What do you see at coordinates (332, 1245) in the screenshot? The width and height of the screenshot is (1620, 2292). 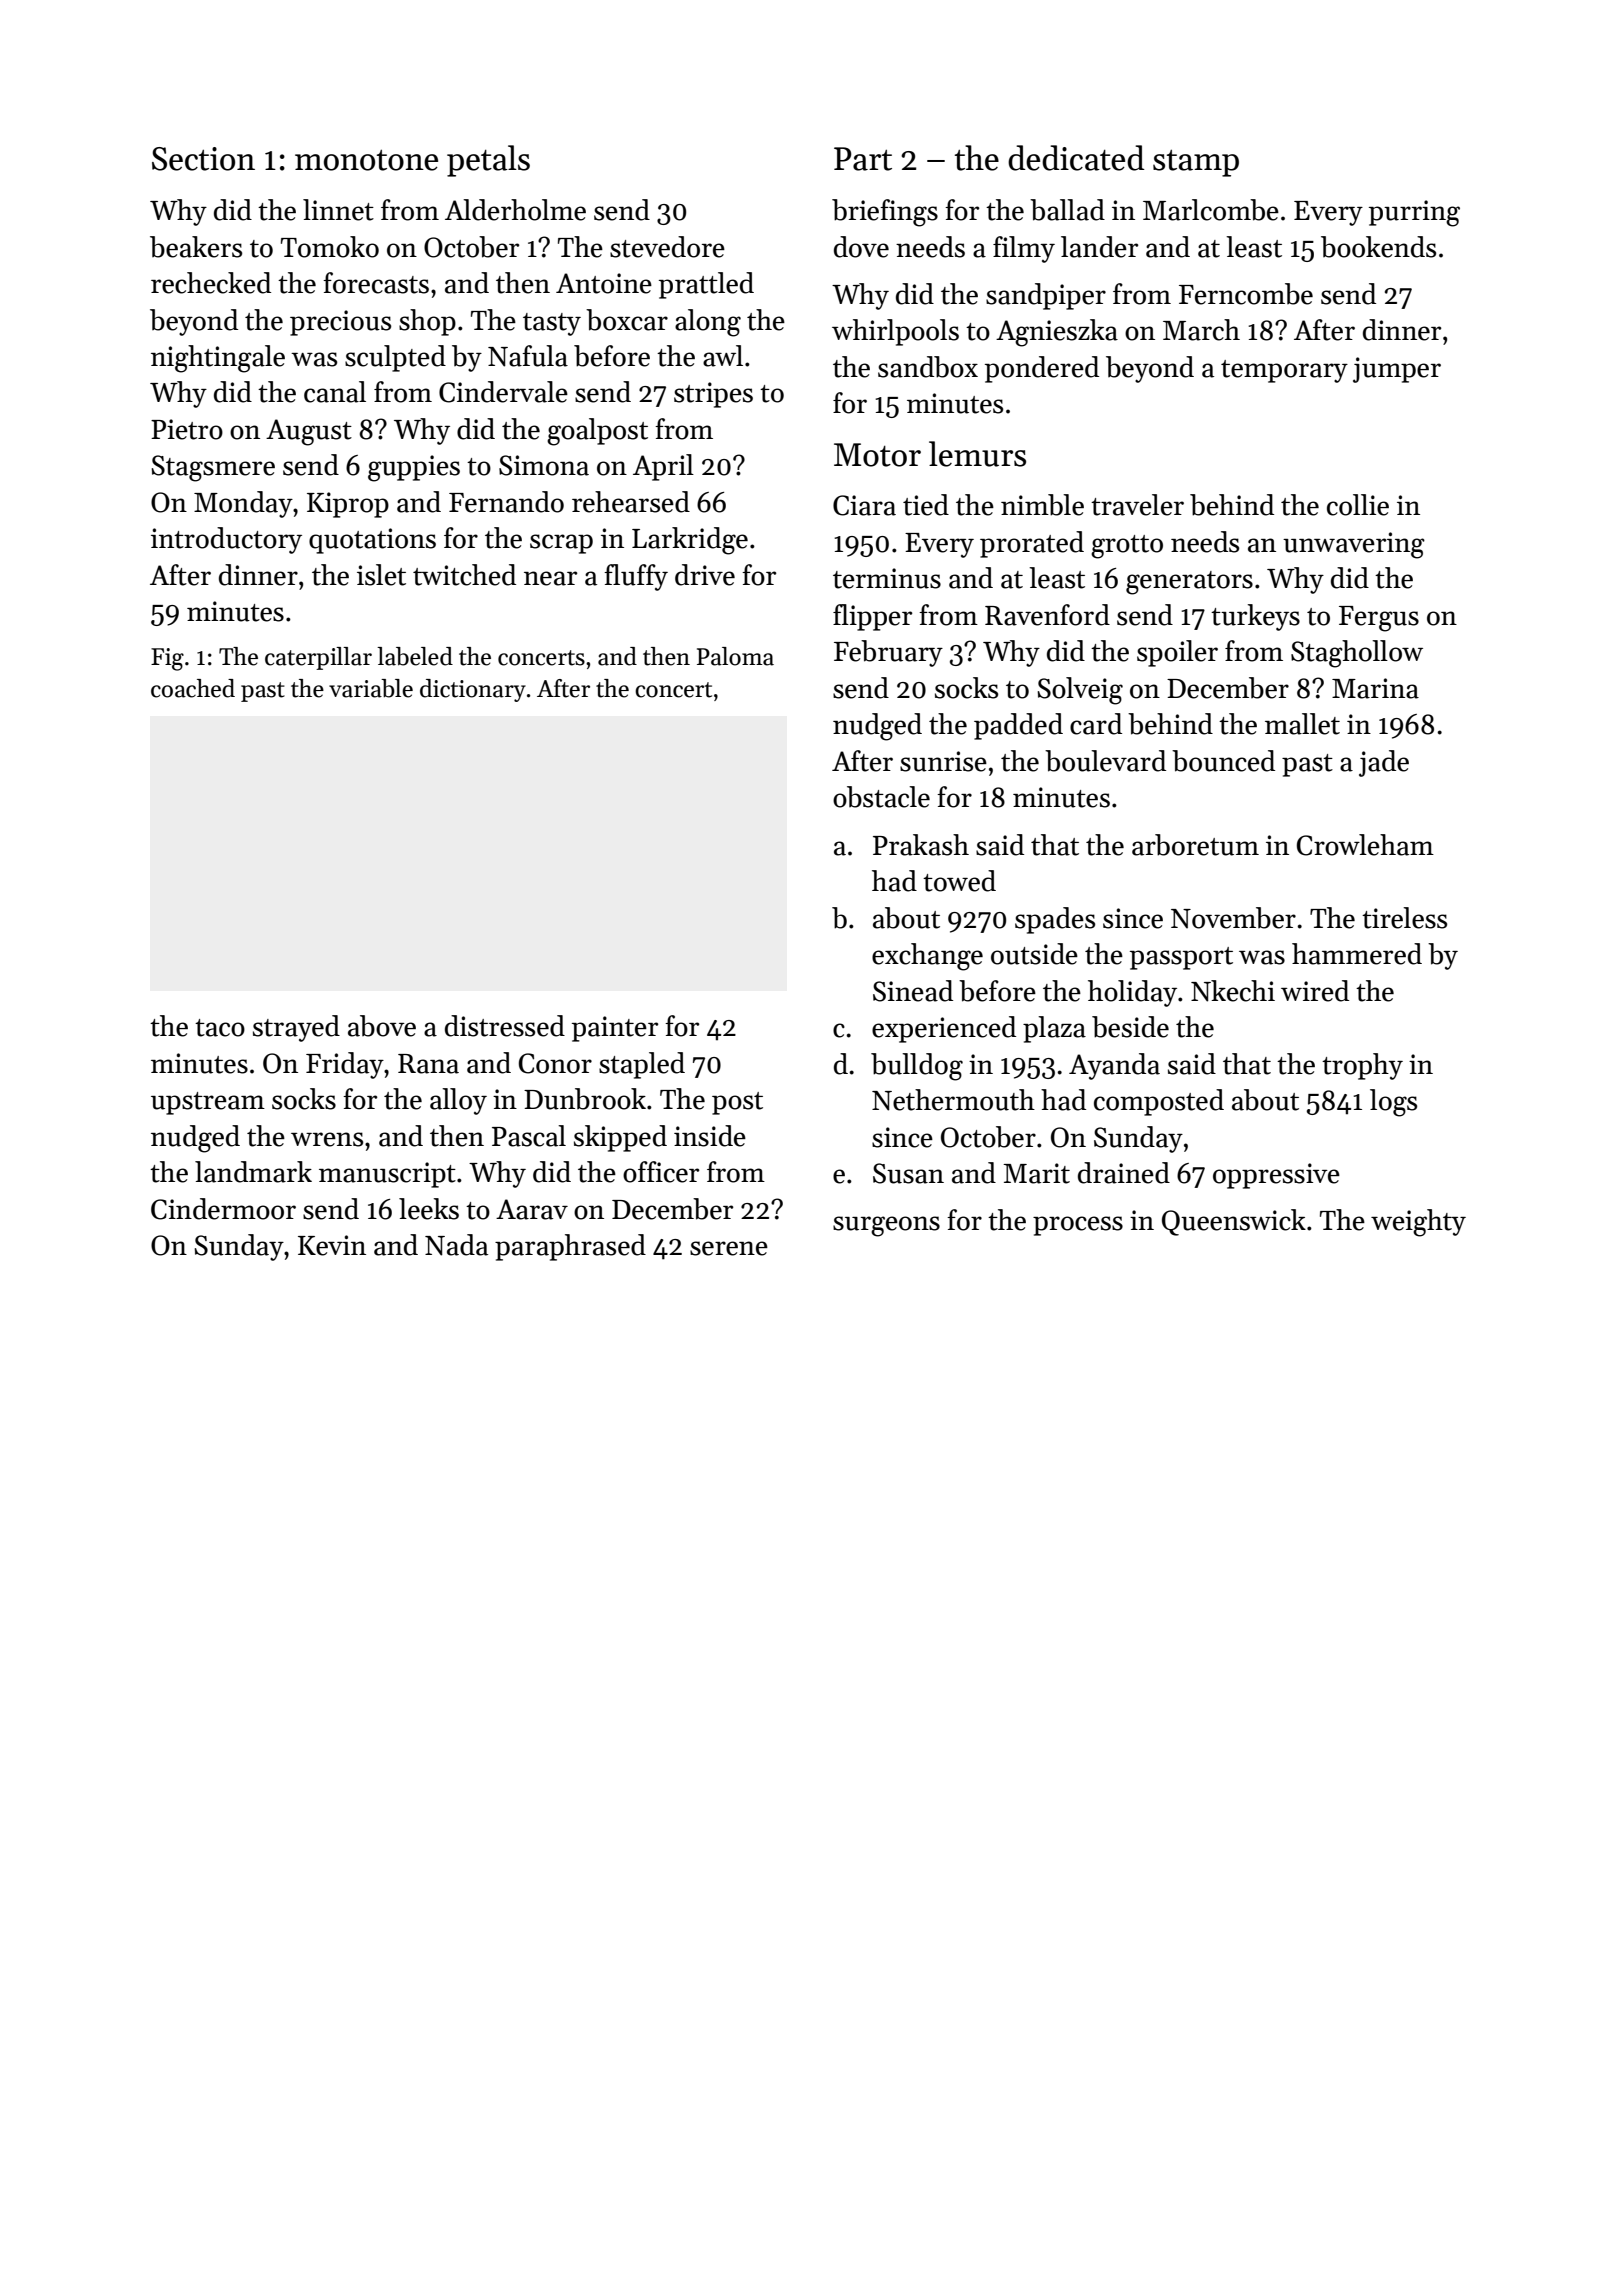 I see `Kevin` at bounding box center [332, 1245].
